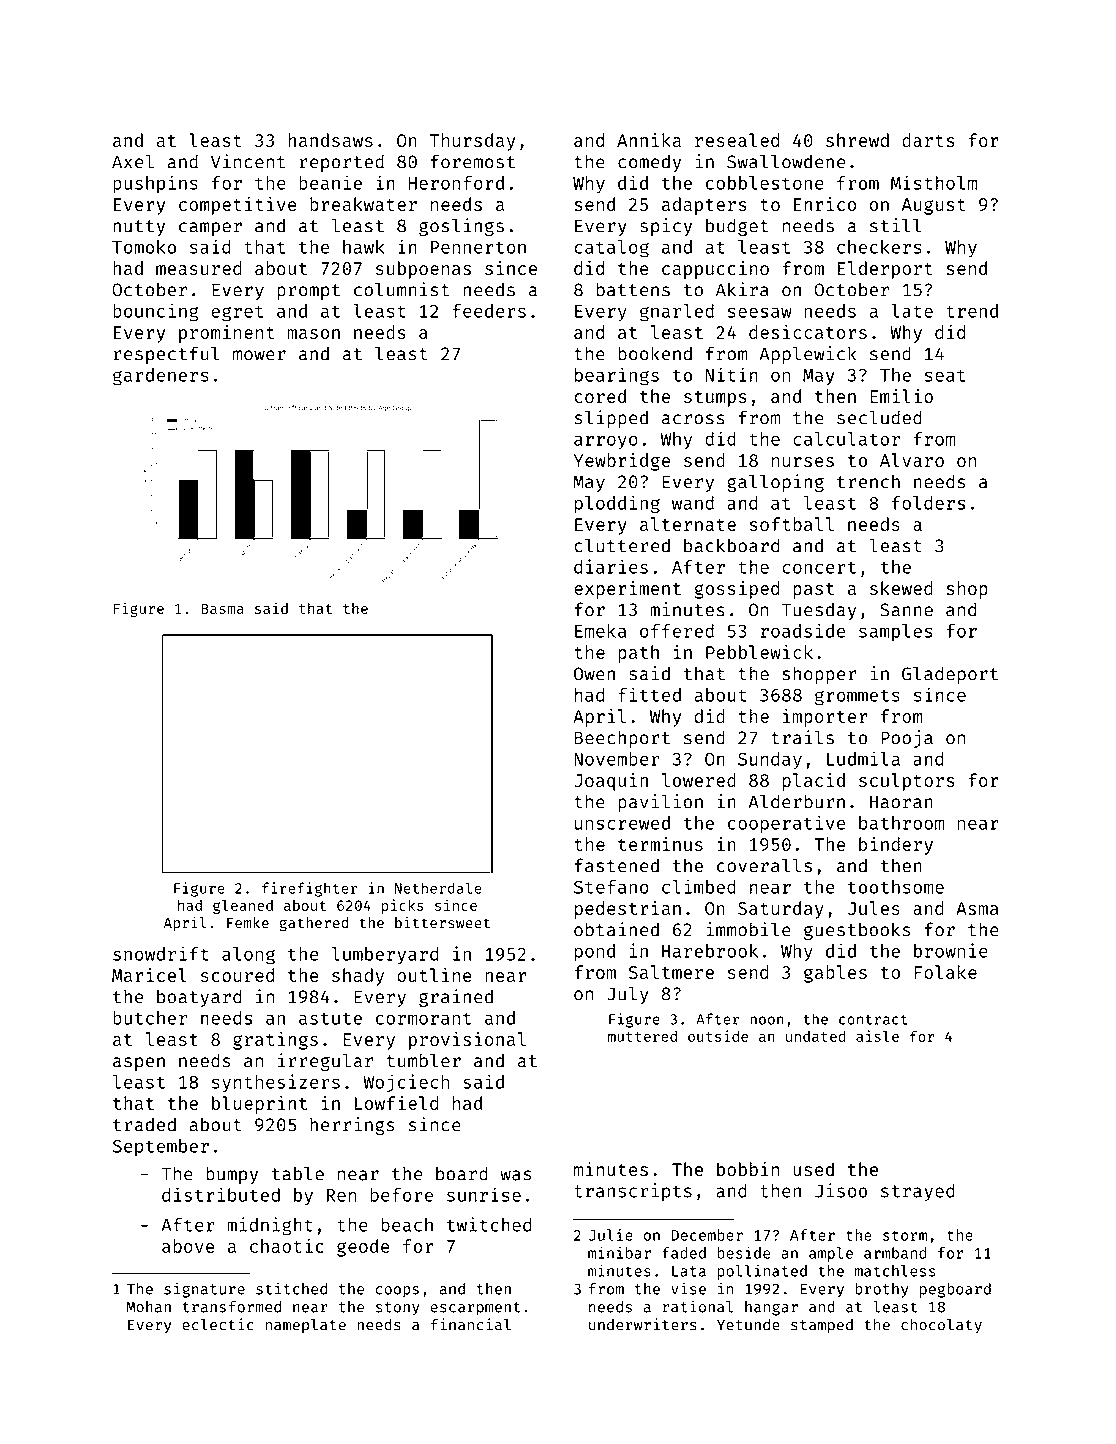 This screenshot has width=1116, height=1444. What do you see at coordinates (941, 1326) in the screenshot?
I see `chocolaty` at bounding box center [941, 1326].
